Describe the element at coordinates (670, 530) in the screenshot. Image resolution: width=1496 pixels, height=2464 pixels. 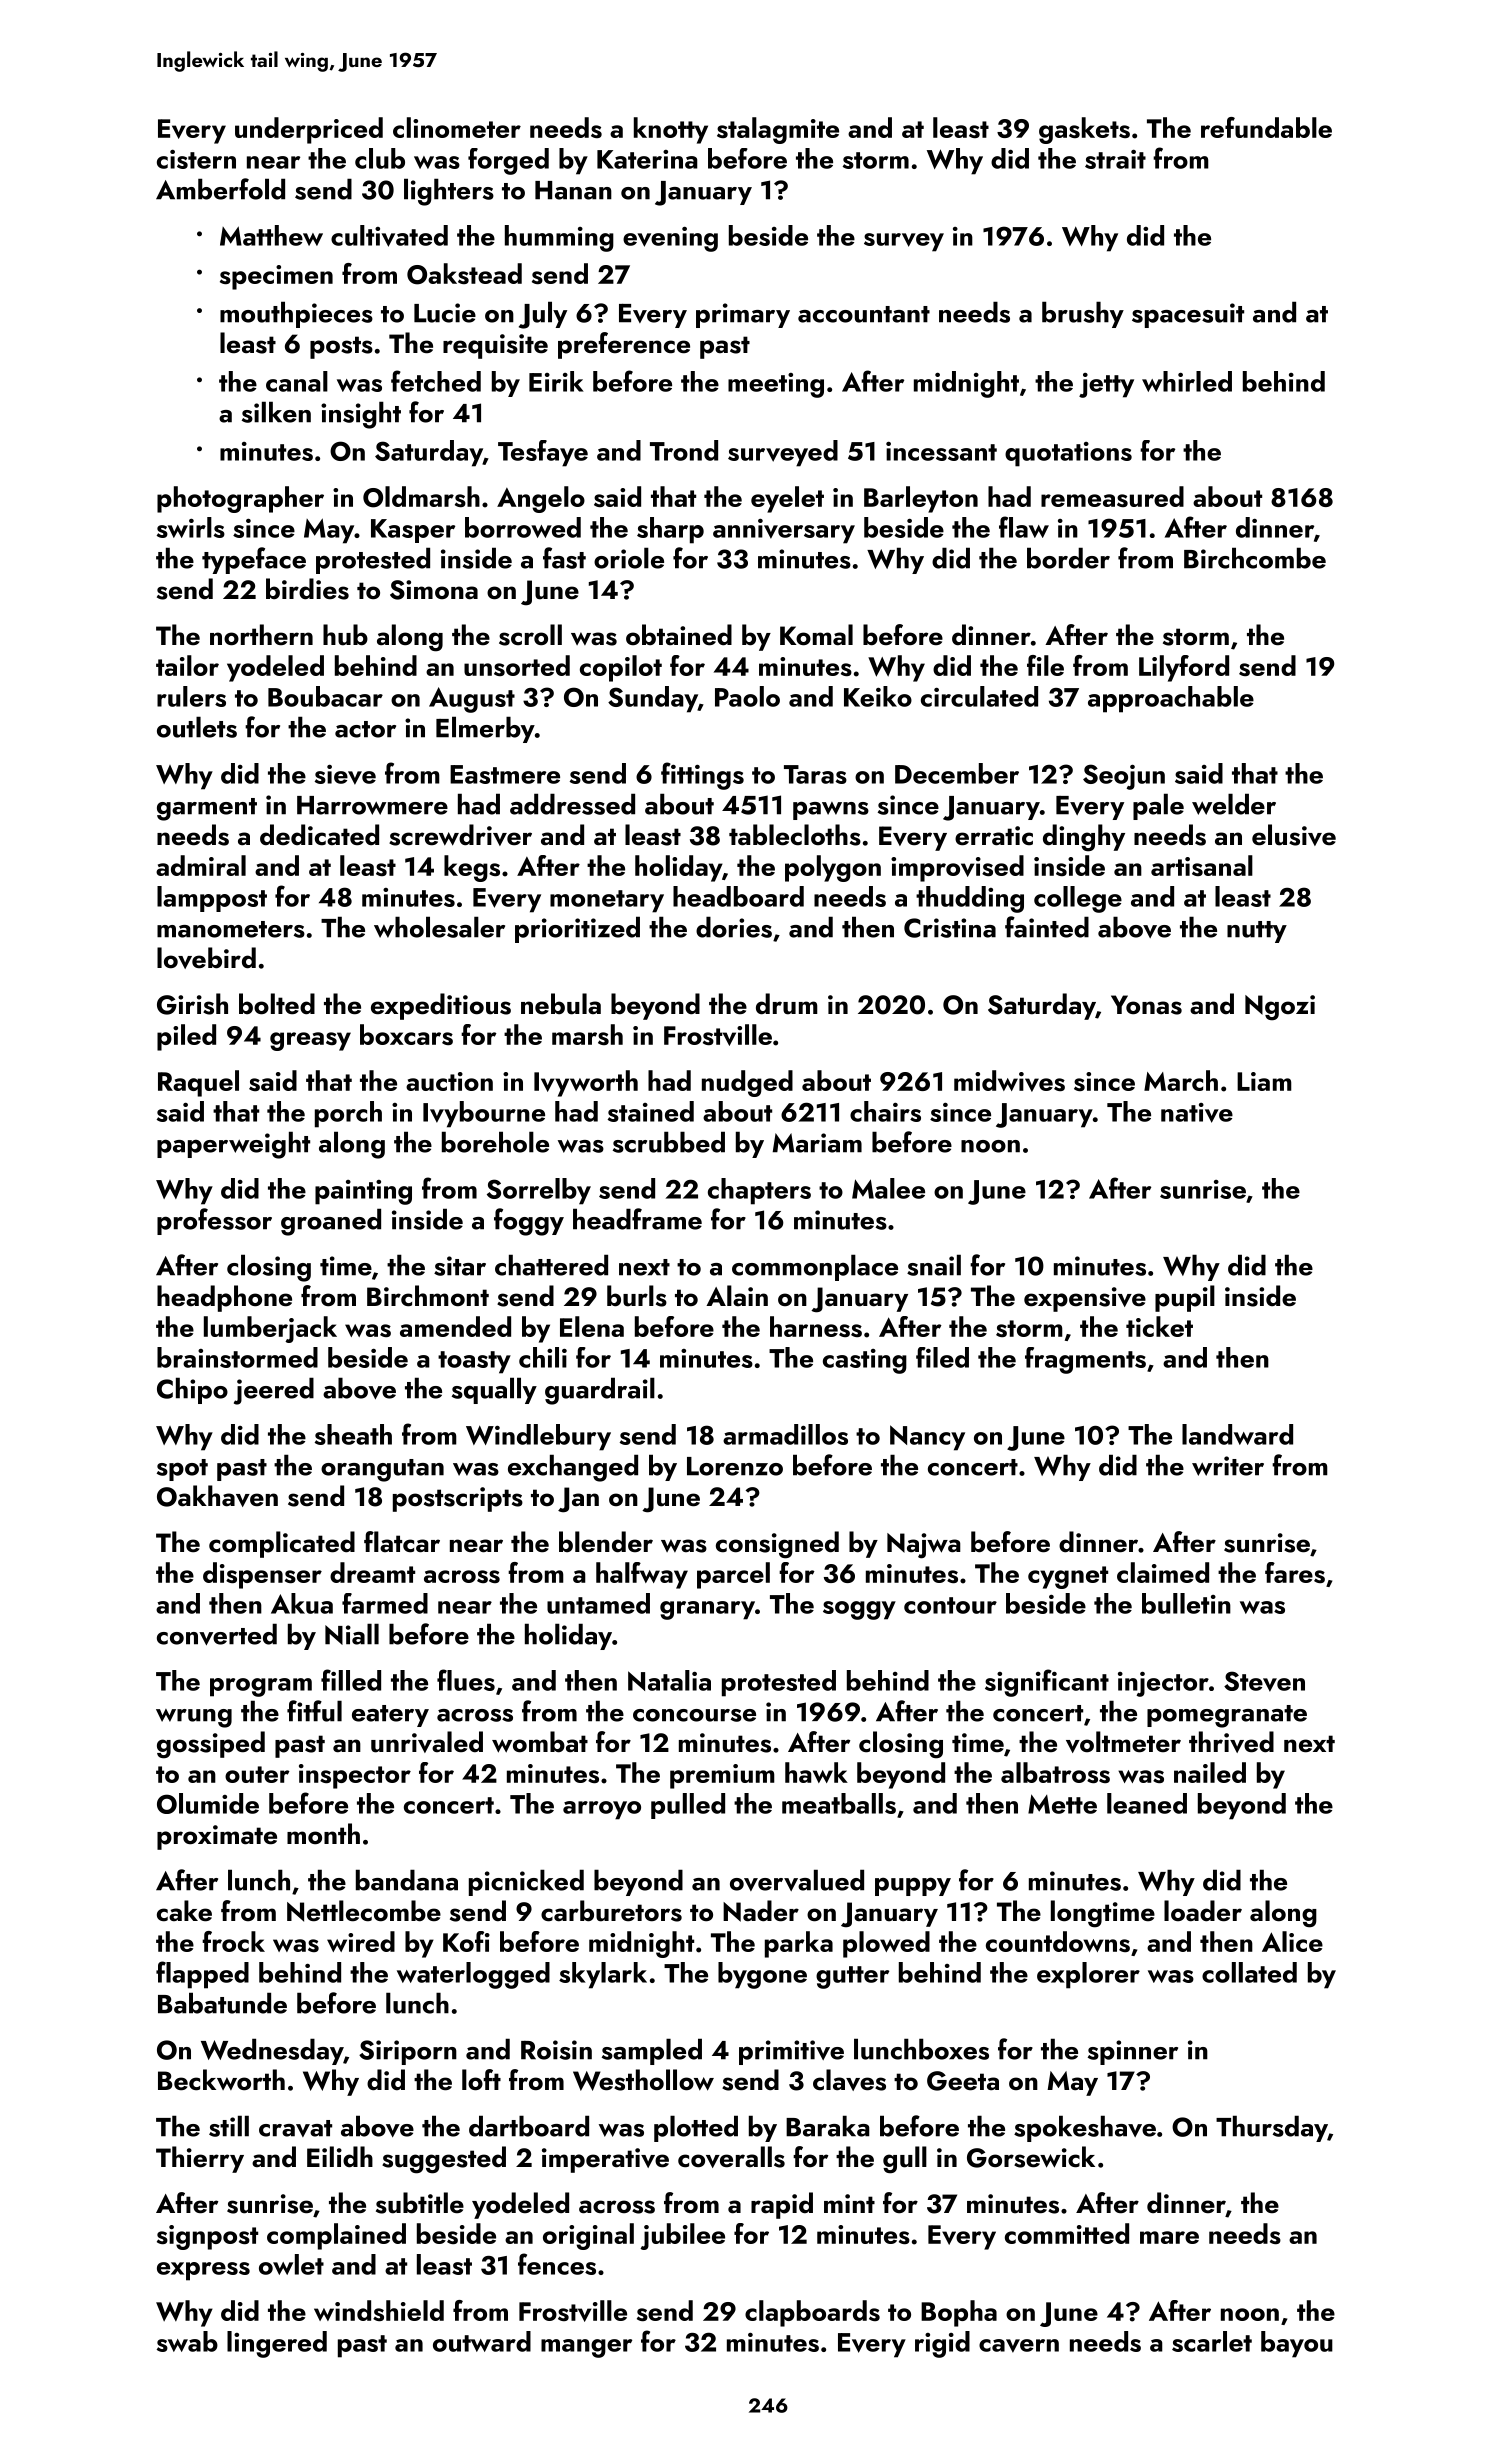
I see `sharp` at that location.
